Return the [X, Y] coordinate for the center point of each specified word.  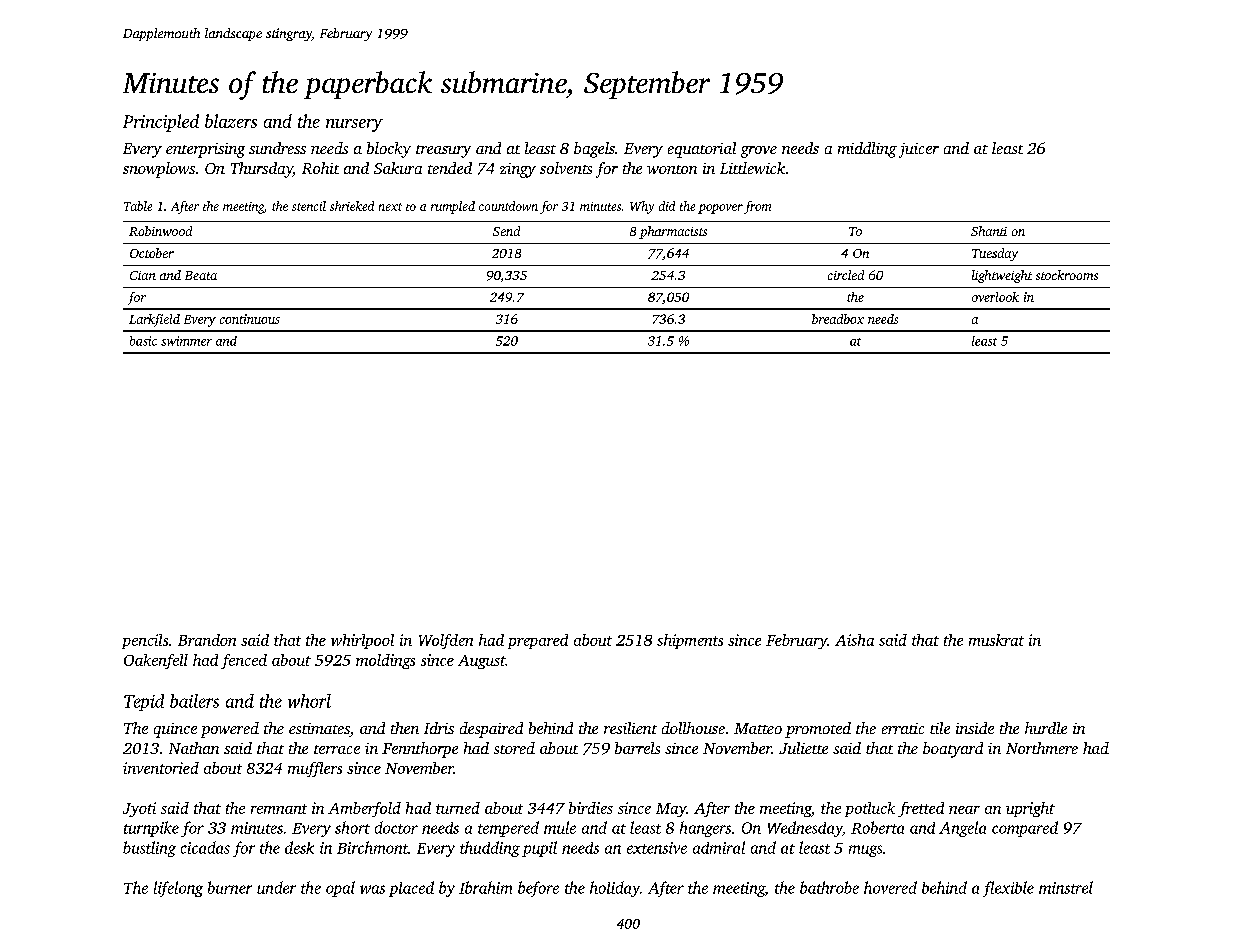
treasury [443, 151]
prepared [538, 641]
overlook [995, 297]
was [372, 889]
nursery [354, 125]
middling [867, 150]
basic [143, 341]
